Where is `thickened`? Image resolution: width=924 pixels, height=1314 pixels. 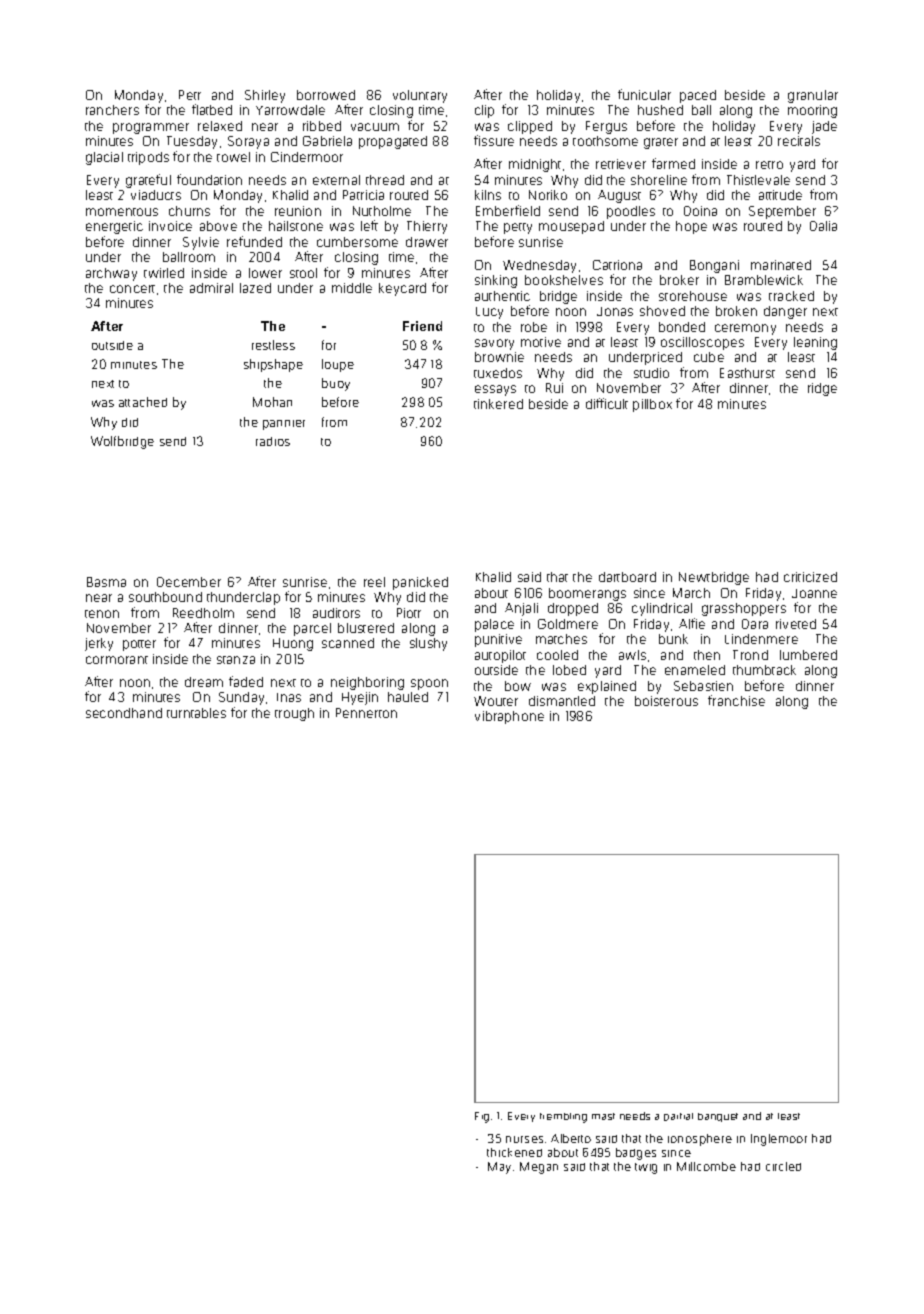 thickened is located at coordinates (514, 1152).
